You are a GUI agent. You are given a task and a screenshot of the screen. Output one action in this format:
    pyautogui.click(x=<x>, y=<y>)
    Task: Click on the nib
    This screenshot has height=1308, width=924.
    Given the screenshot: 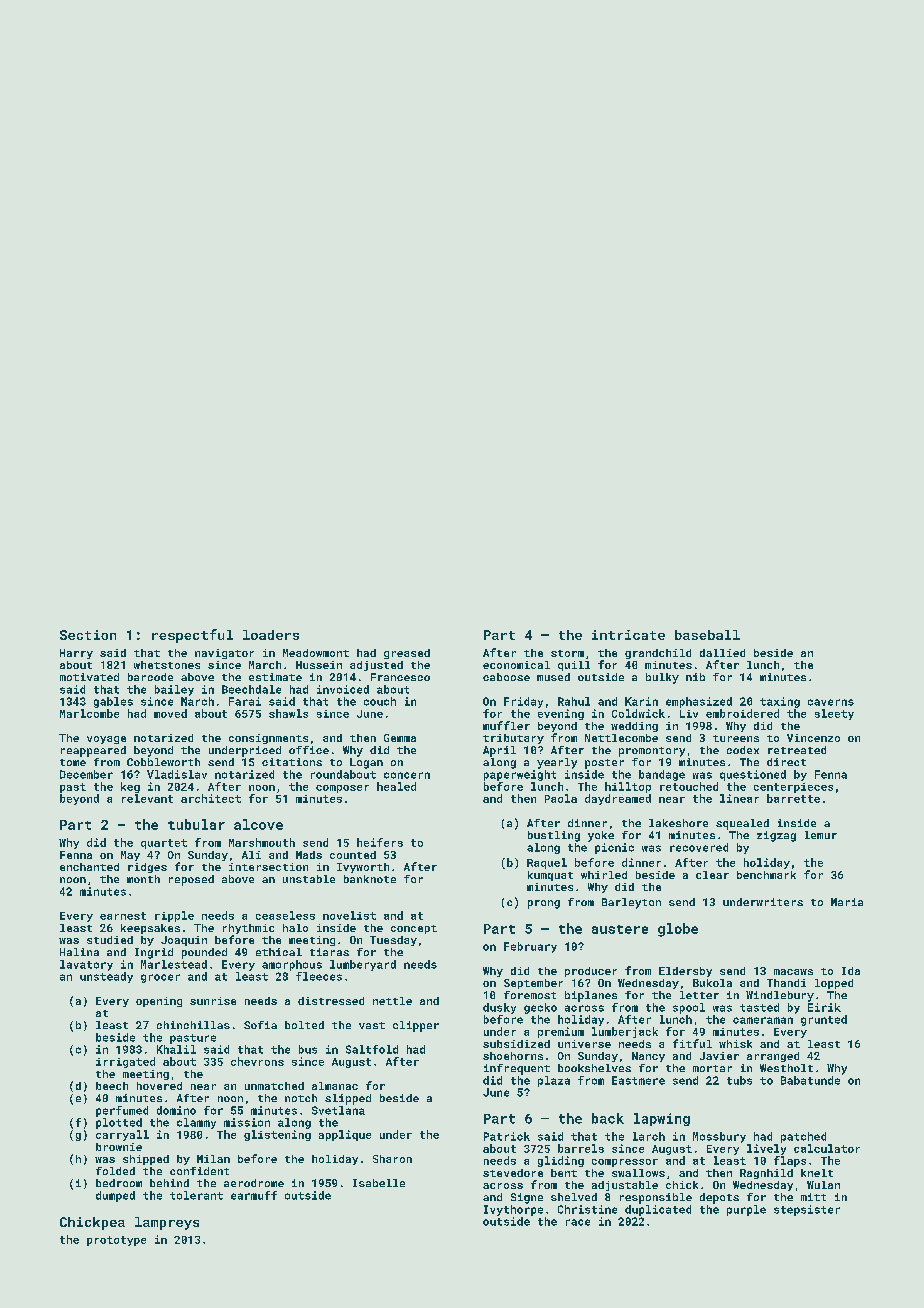 What is the action you would take?
    pyautogui.click(x=695, y=677)
